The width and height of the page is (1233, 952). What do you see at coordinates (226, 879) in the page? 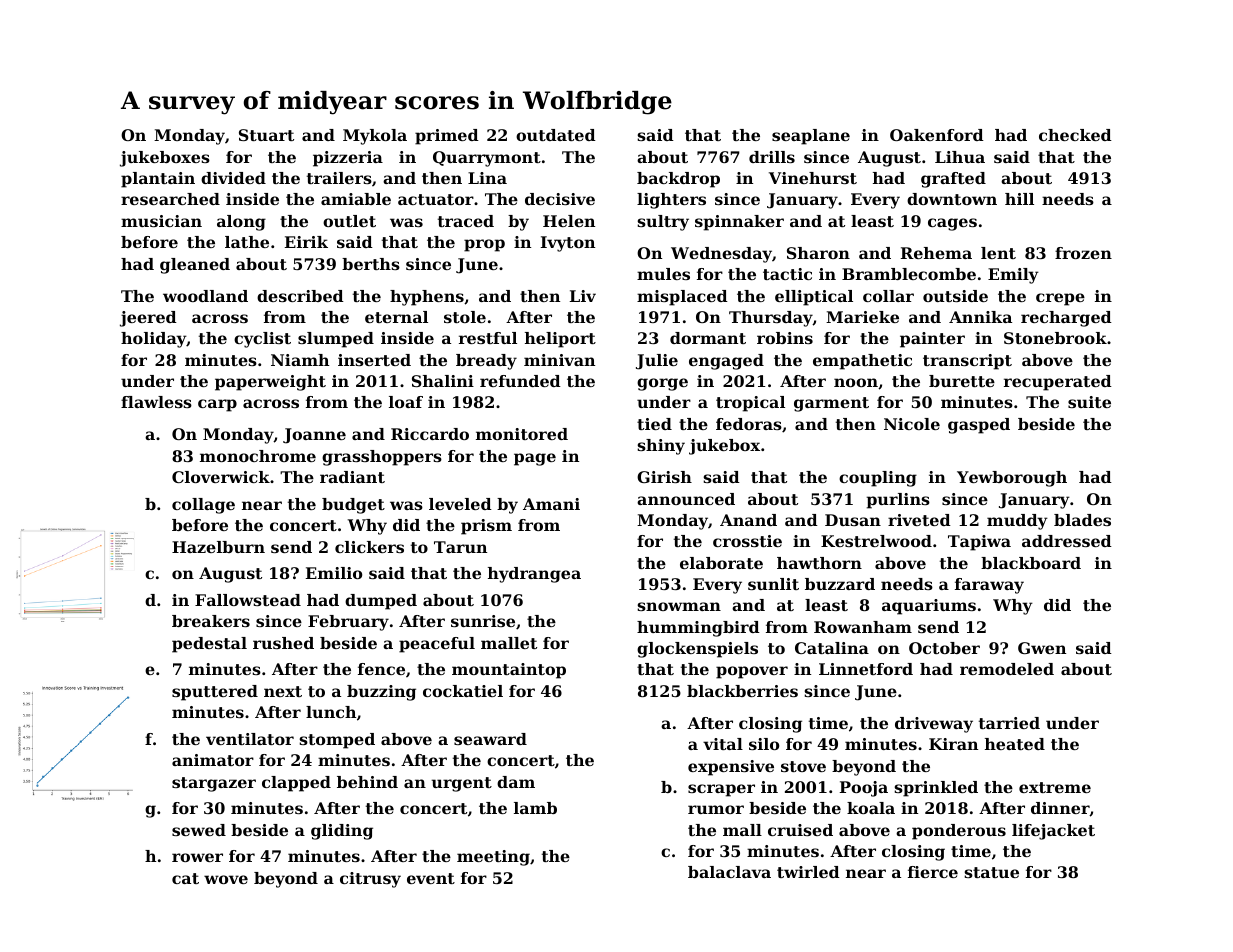
I see `wove` at bounding box center [226, 879].
